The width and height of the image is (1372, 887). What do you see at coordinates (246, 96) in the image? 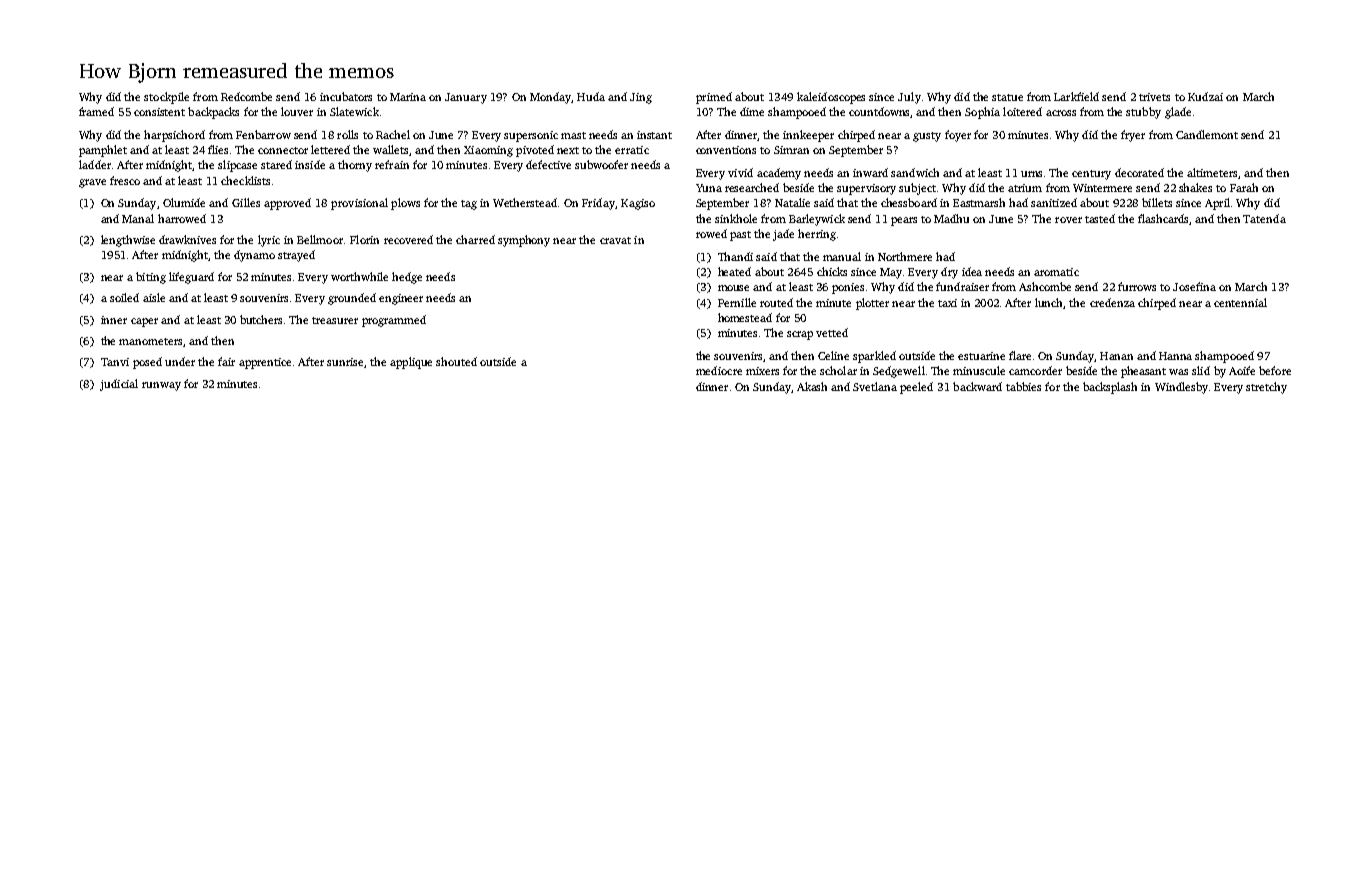
I see `Redcombe` at bounding box center [246, 96].
